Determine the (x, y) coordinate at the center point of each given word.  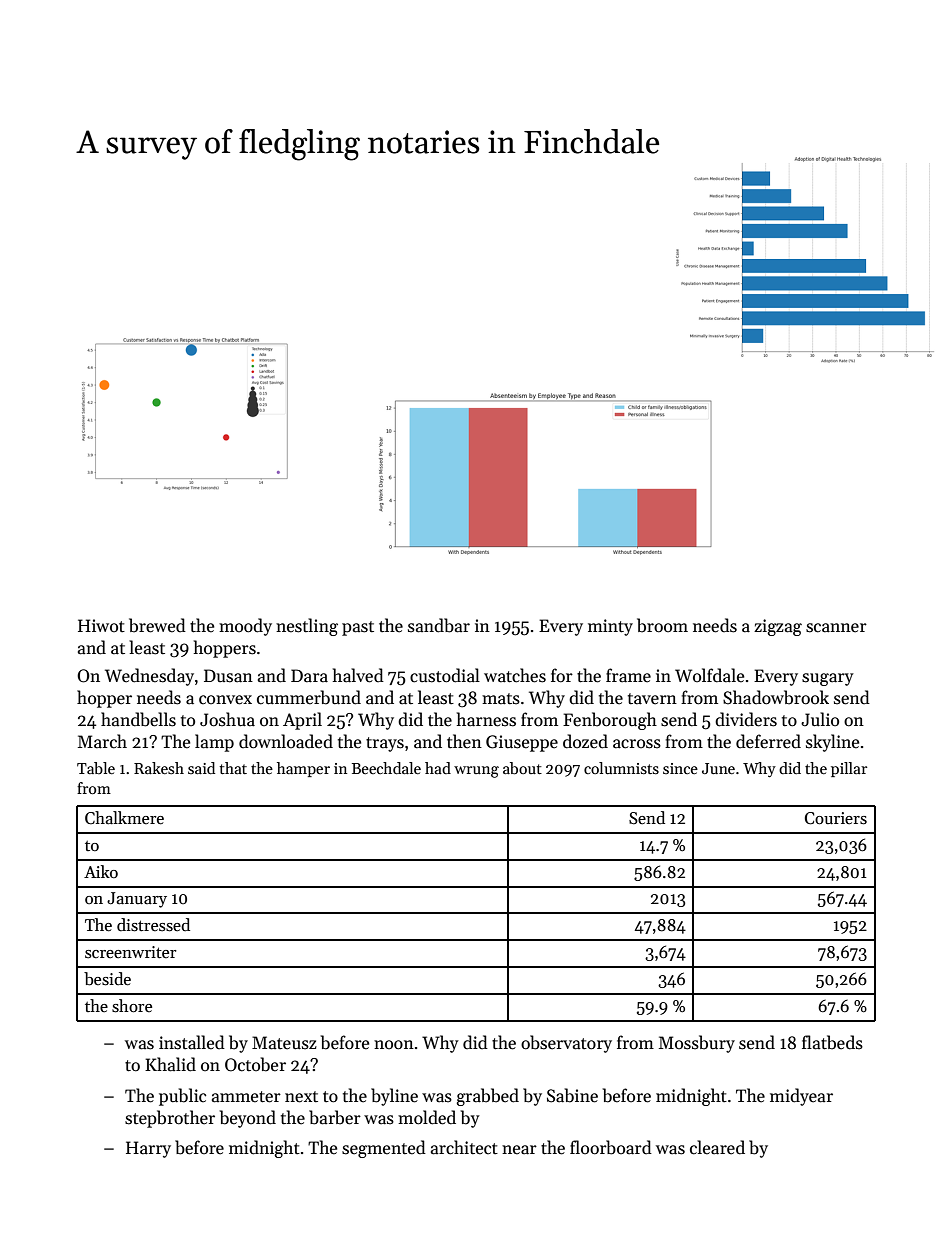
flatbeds (832, 1042)
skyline (832, 743)
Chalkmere (124, 818)
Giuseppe (522, 743)
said (201, 768)
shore (132, 1006)
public (182, 1097)
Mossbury (697, 1044)
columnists (621, 768)
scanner (836, 628)
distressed (153, 925)
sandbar (439, 625)
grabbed (487, 1097)
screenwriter (131, 952)
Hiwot (101, 625)
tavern (652, 699)
